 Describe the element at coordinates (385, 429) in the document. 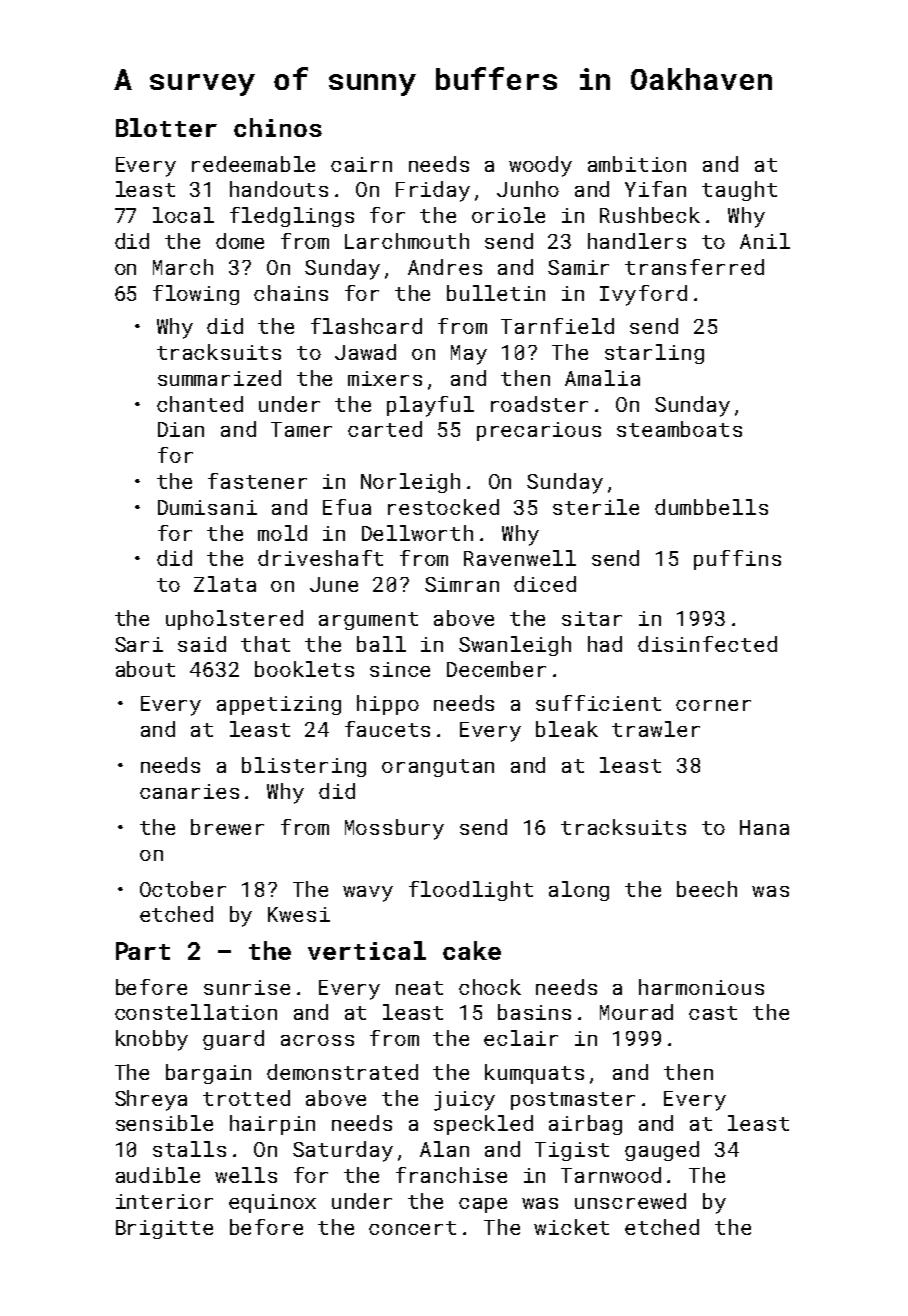

I see `carted` at that location.
